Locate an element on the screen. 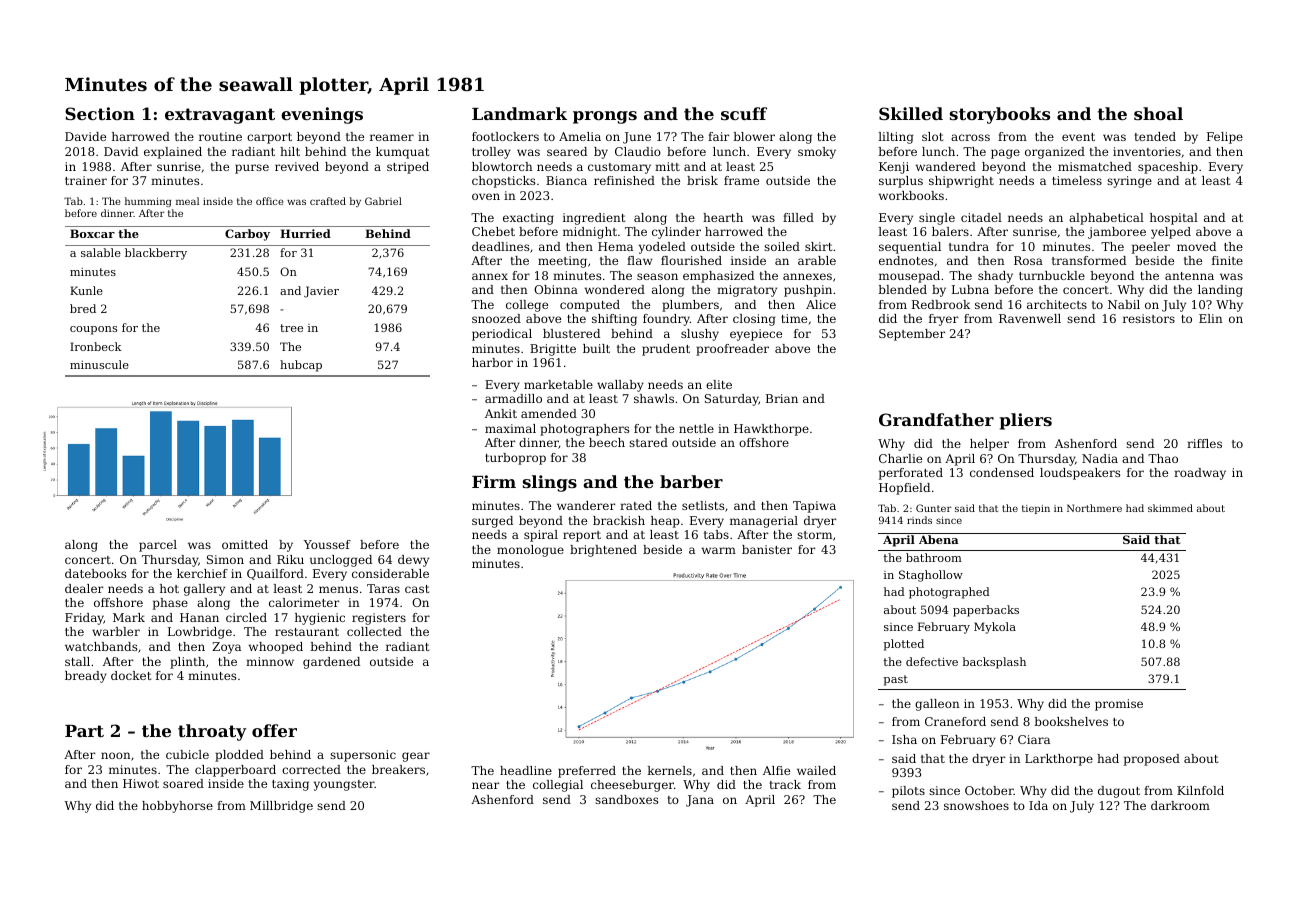 This screenshot has height=924, width=1308. shoal is located at coordinates (1158, 113).
